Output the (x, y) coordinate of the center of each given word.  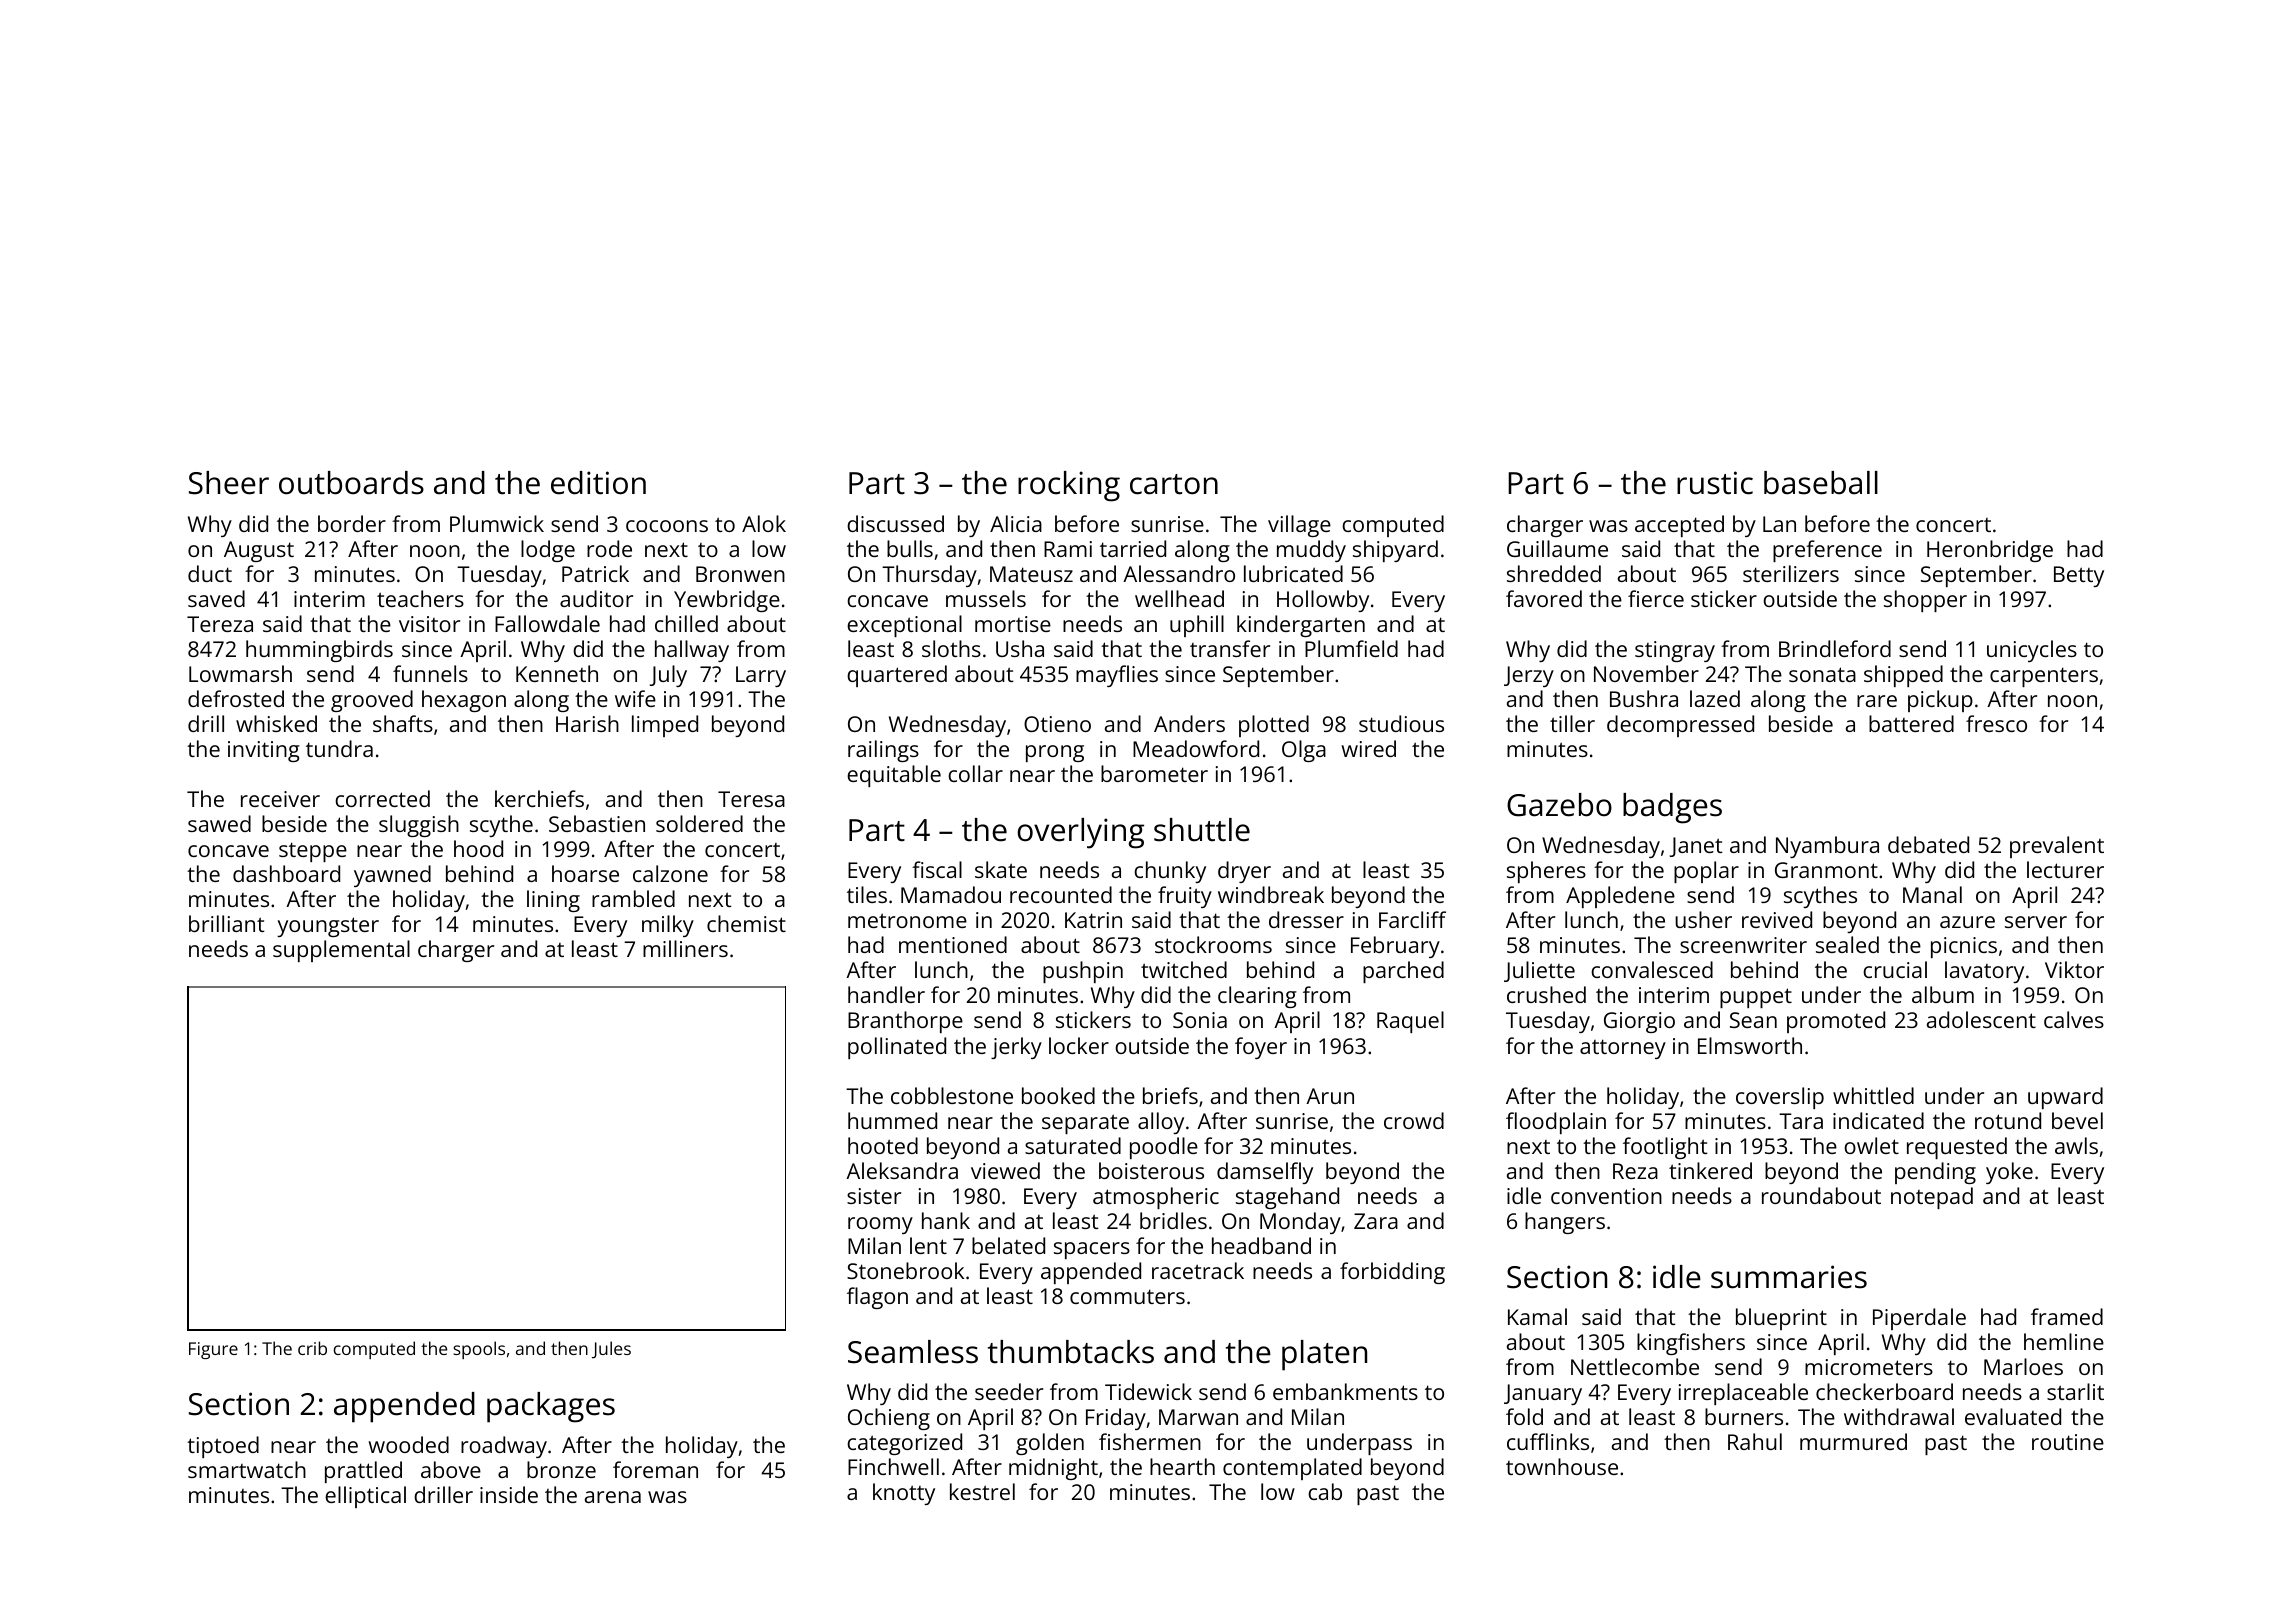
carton (1174, 484)
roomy (880, 1225)
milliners (685, 948)
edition (598, 483)
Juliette (1539, 971)
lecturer (2065, 869)
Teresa (751, 799)
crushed (1546, 994)
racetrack (1198, 1270)
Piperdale (1919, 1319)
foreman (655, 1469)
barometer (1154, 773)
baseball (1821, 483)
